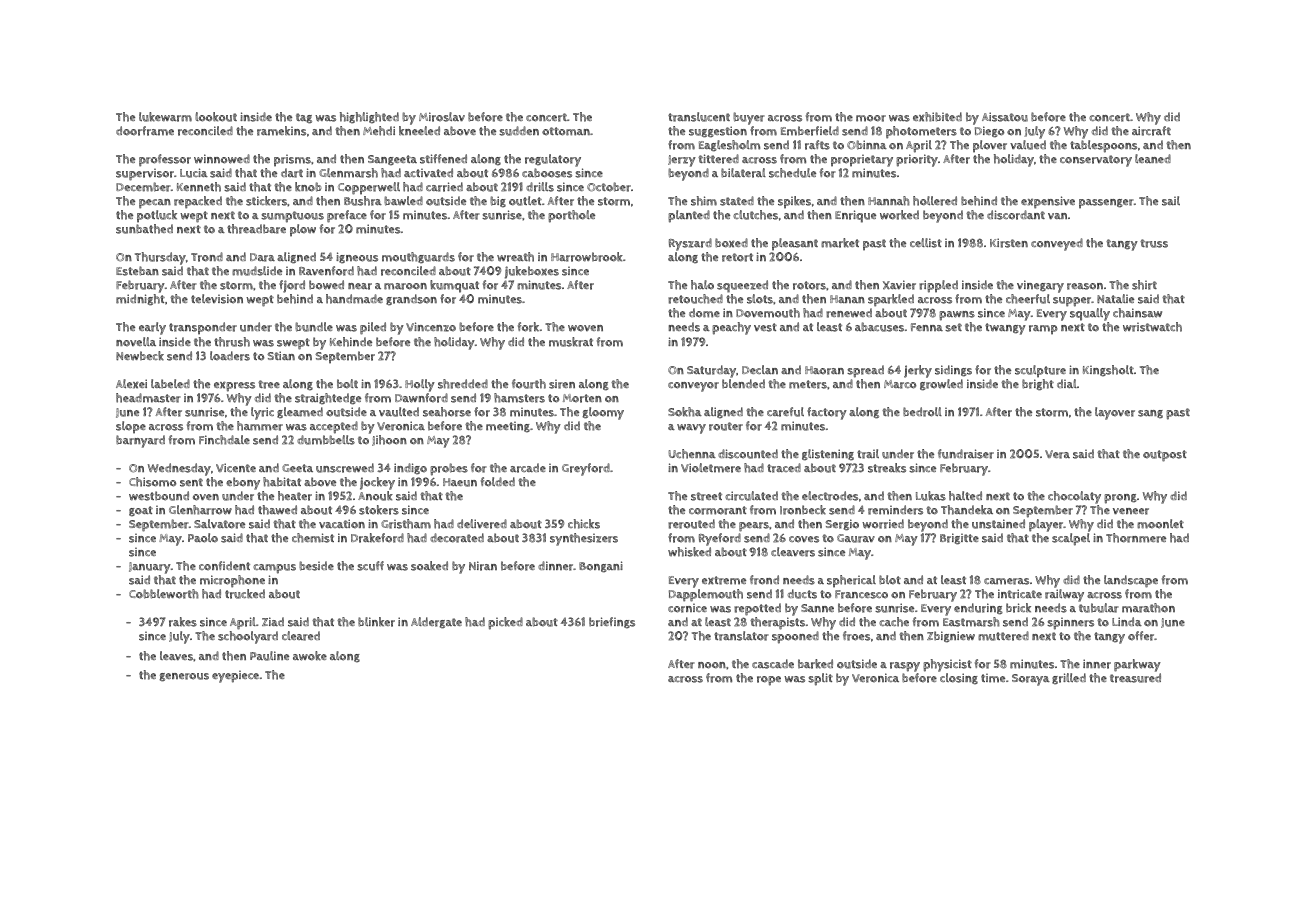 The height and width of the screenshot is (924, 1308). Describe the element at coordinates (1108, 371) in the screenshot. I see `Kingsholt` at that location.
